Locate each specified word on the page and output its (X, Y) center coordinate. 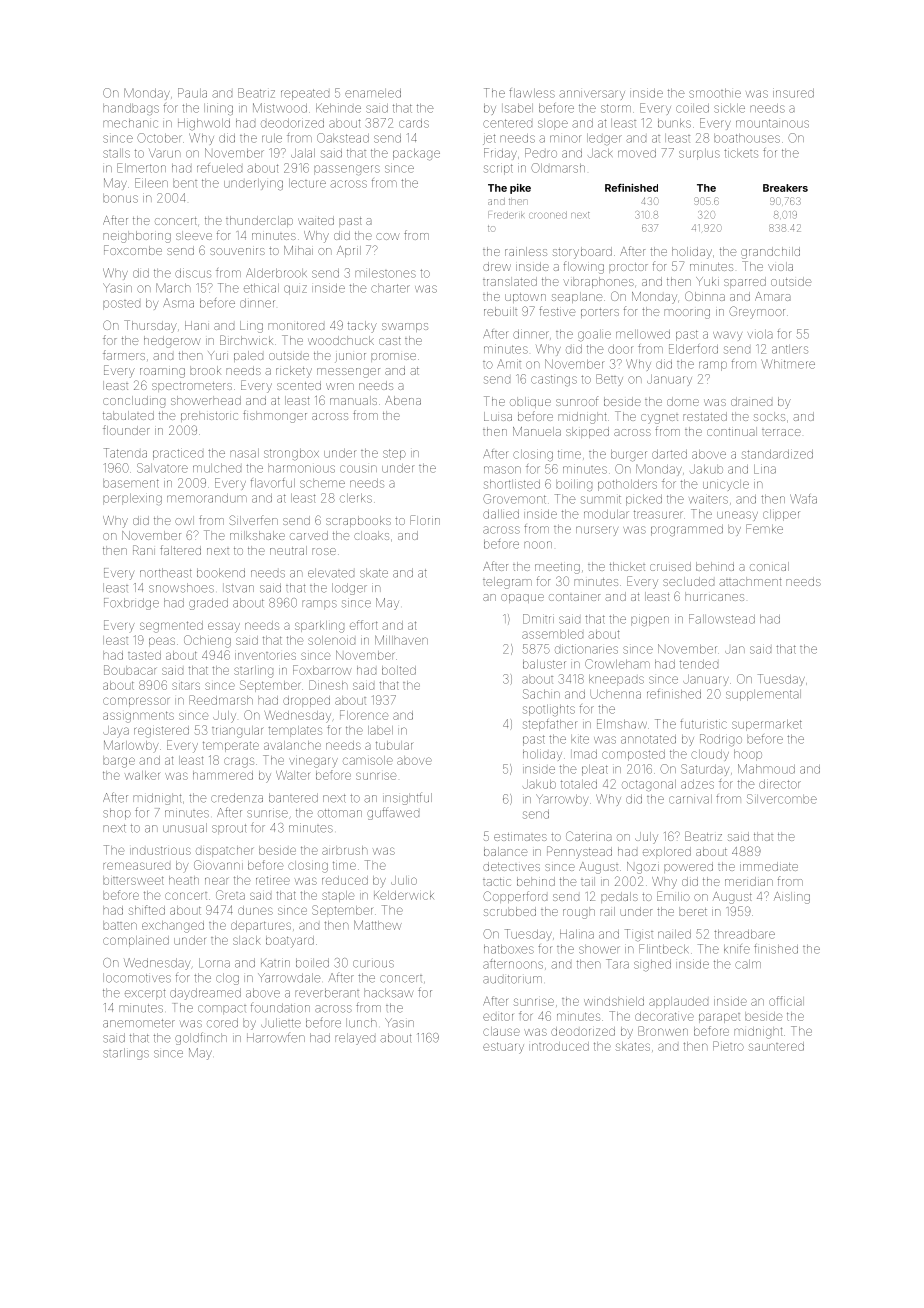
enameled (373, 93)
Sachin (541, 694)
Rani (144, 550)
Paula (192, 93)
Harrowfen (276, 1038)
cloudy (710, 755)
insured (793, 93)
